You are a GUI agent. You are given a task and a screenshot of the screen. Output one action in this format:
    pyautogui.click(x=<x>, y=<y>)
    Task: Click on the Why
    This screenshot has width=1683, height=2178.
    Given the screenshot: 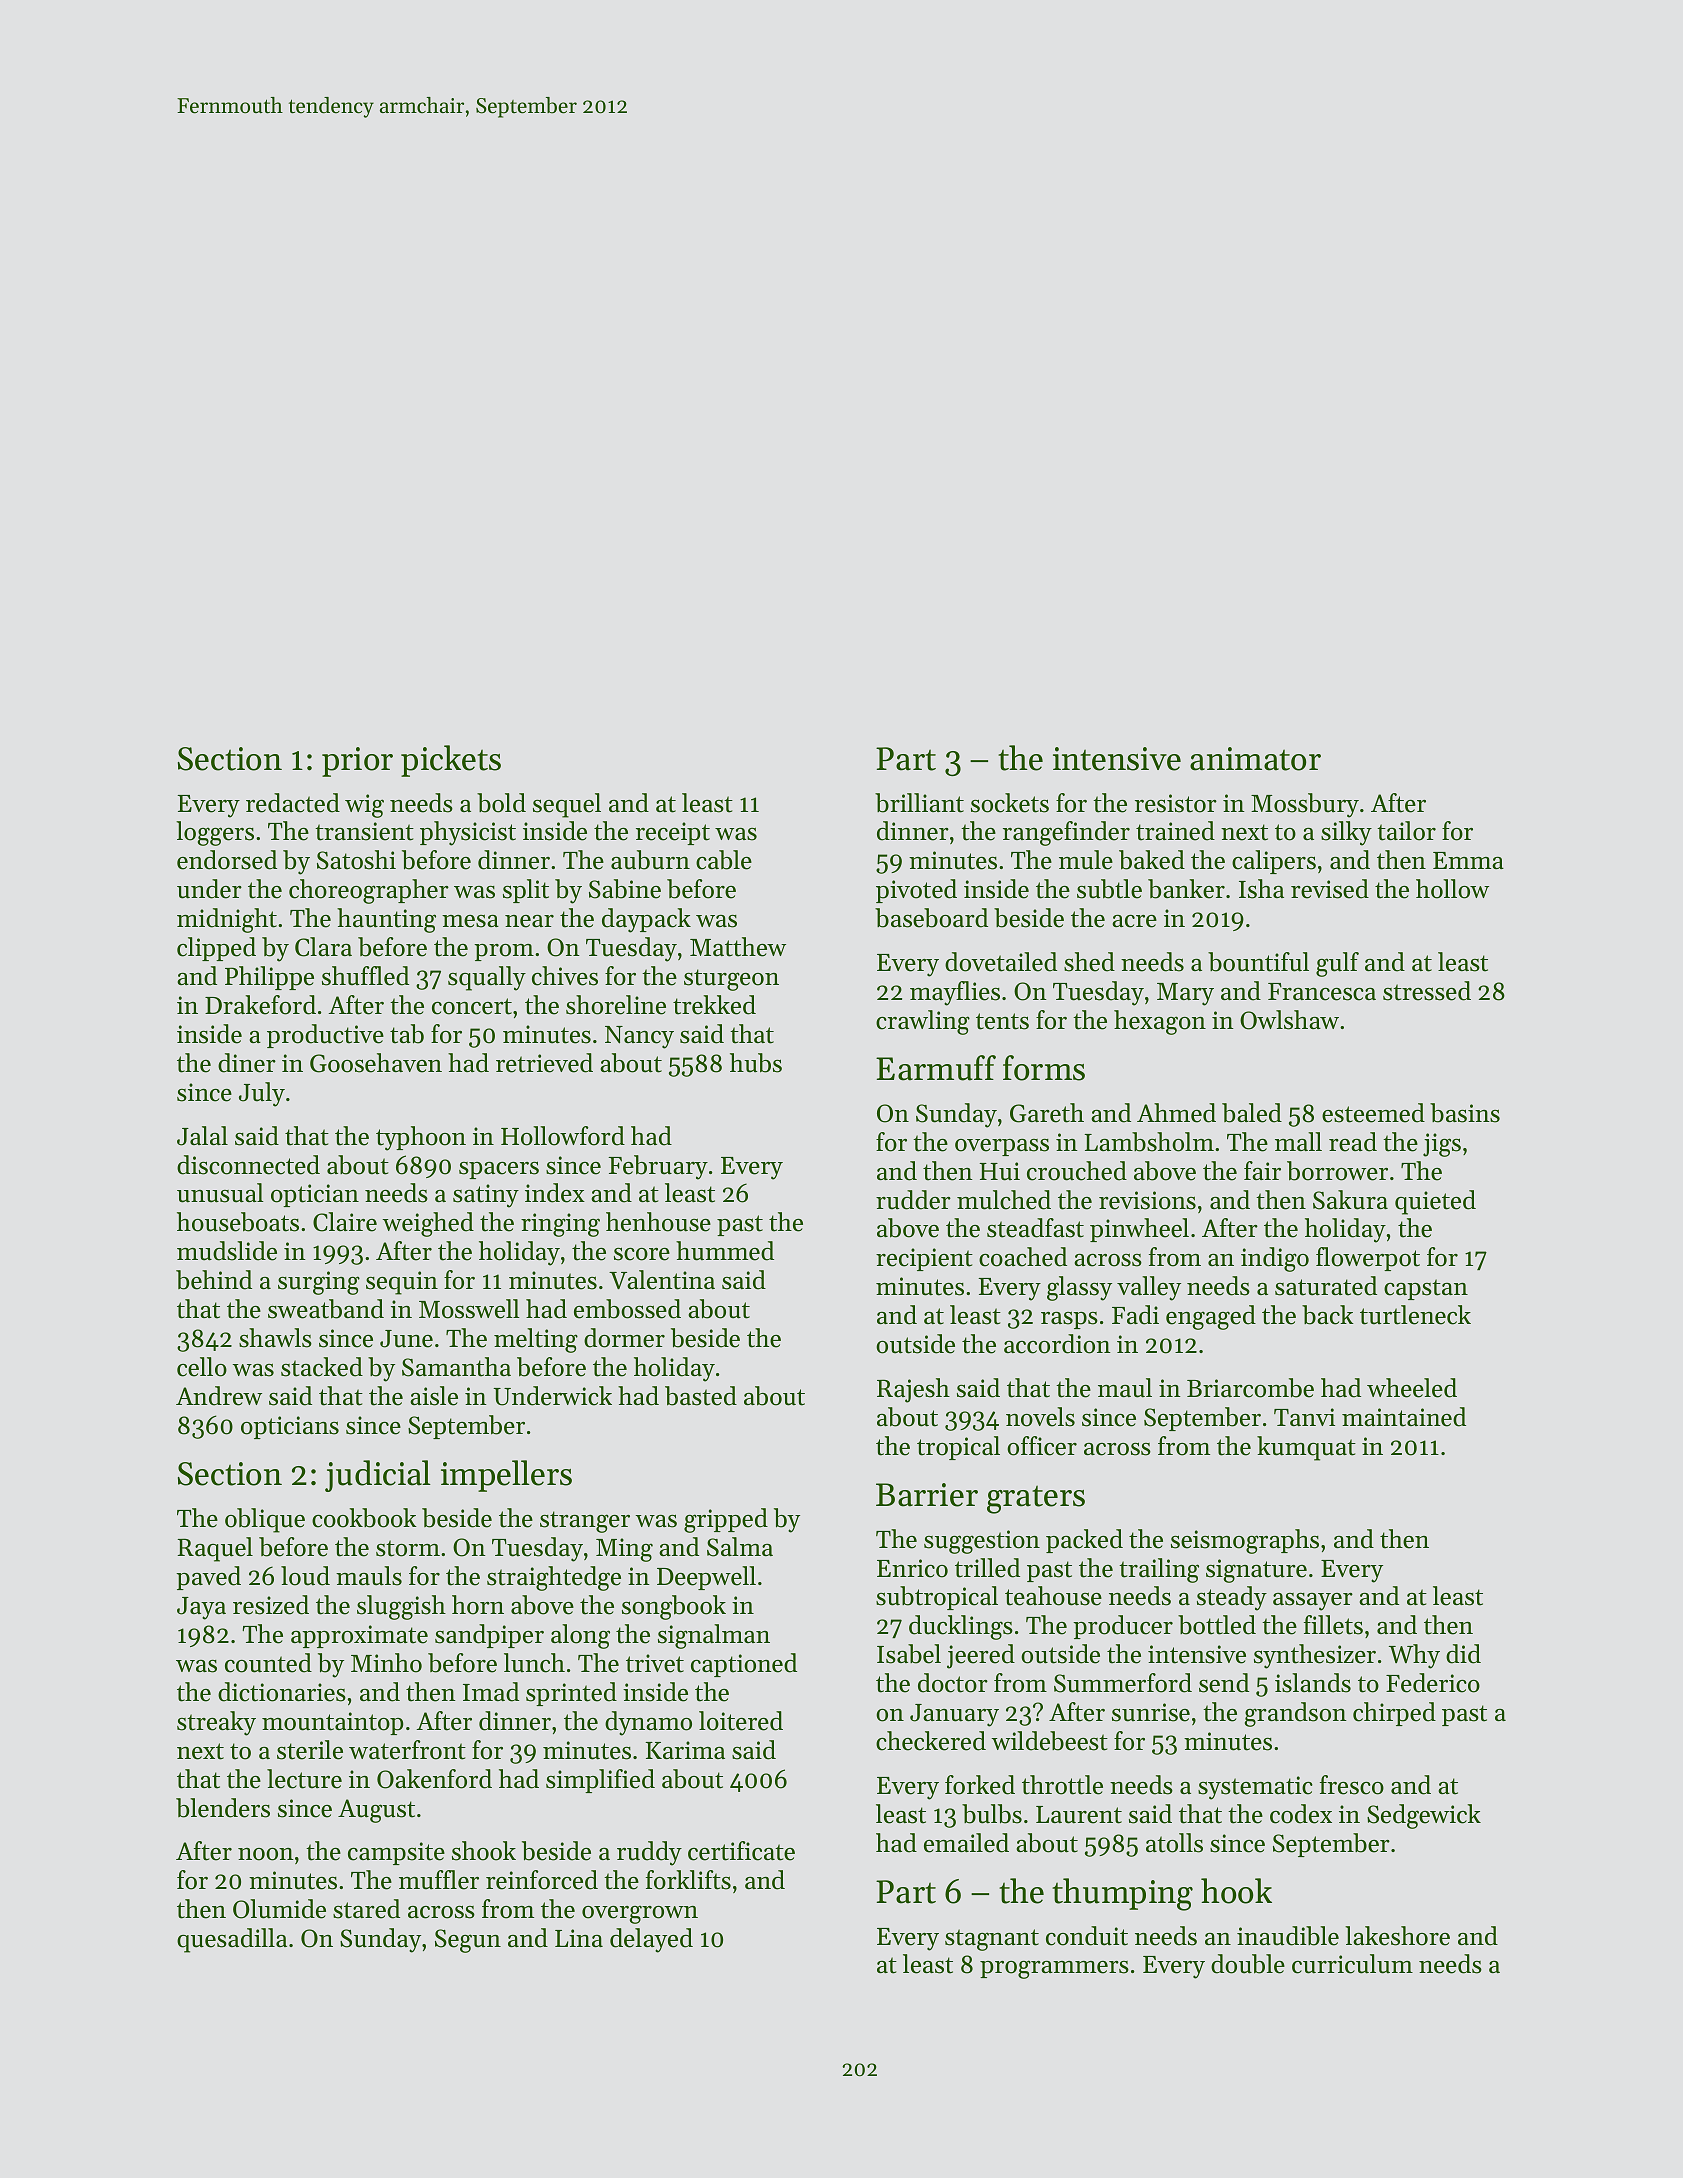 What is the action you would take?
    pyautogui.click(x=1414, y=1656)
